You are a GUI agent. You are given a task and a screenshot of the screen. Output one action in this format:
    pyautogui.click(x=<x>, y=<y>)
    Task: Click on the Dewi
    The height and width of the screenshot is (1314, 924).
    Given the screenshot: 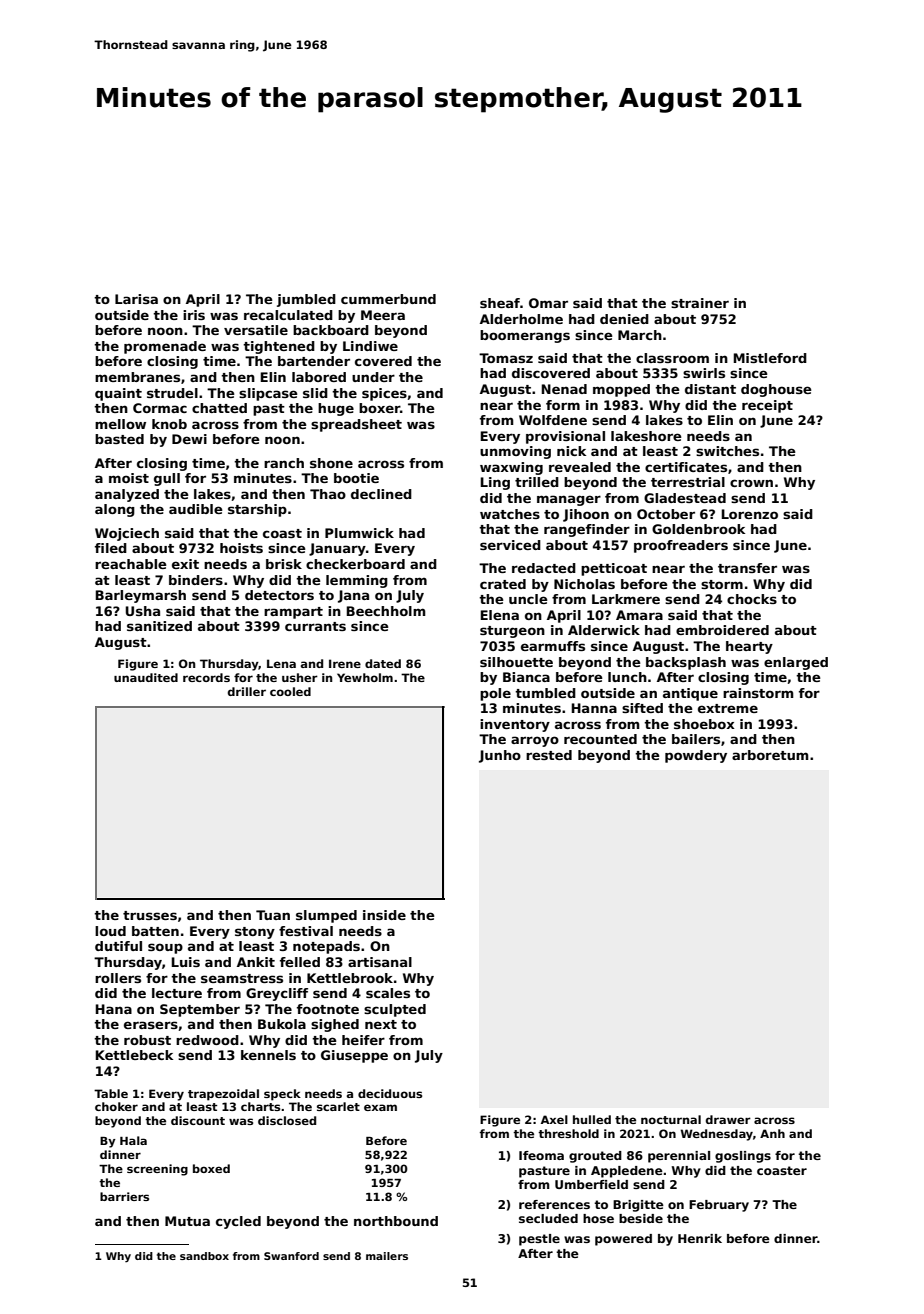 What is the action you would take?
    pyautogui.click(x=189, y=439)
